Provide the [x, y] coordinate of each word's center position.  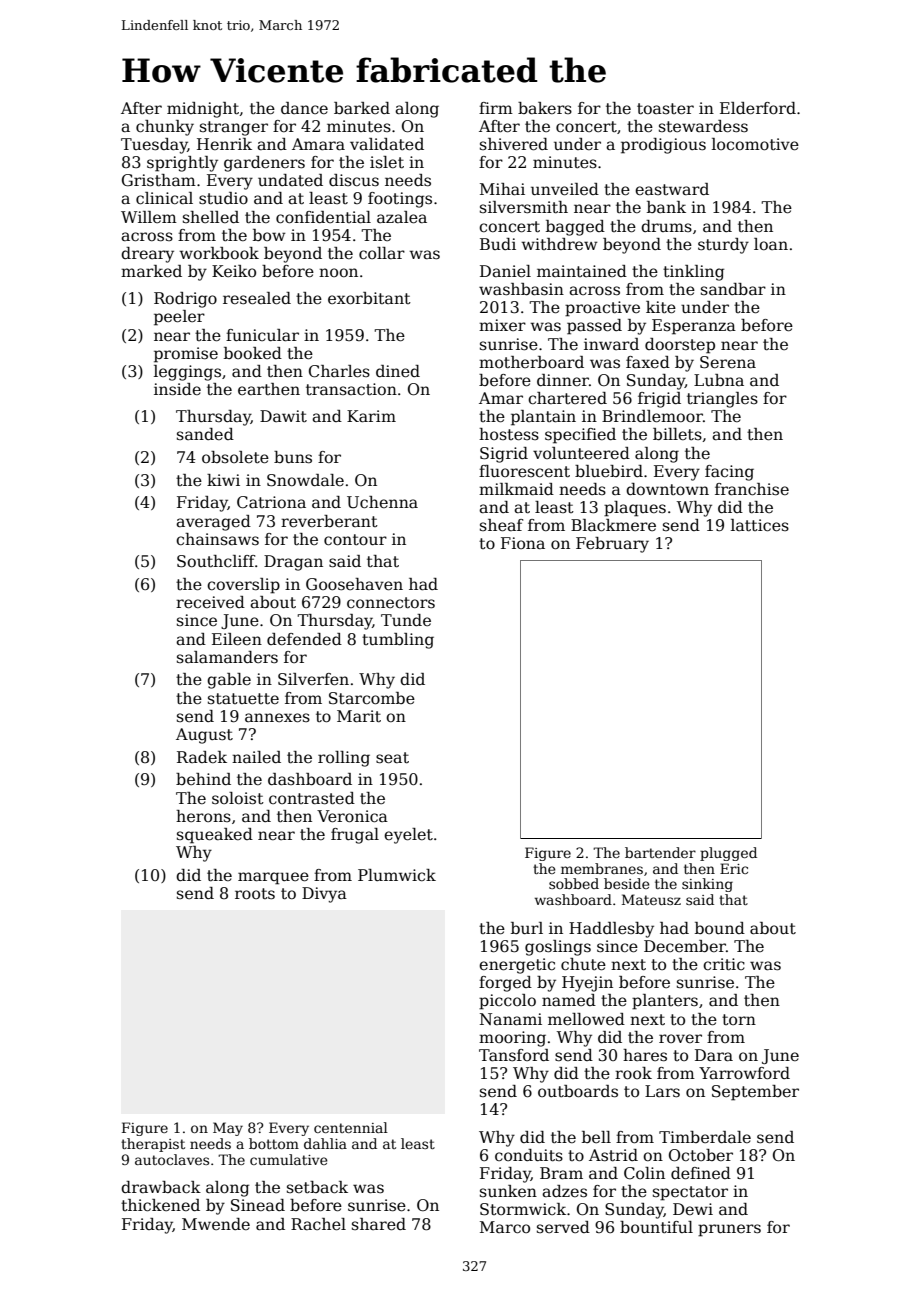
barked [362, 108]
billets [677, 434]
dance [304, 108]
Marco [505, 1227]
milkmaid [516, 489]
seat [392, 758]
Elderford [758, 108]
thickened [160, 1205]
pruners [729, 1230]
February [612, 545]
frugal [355, 836]
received [210, 602]
